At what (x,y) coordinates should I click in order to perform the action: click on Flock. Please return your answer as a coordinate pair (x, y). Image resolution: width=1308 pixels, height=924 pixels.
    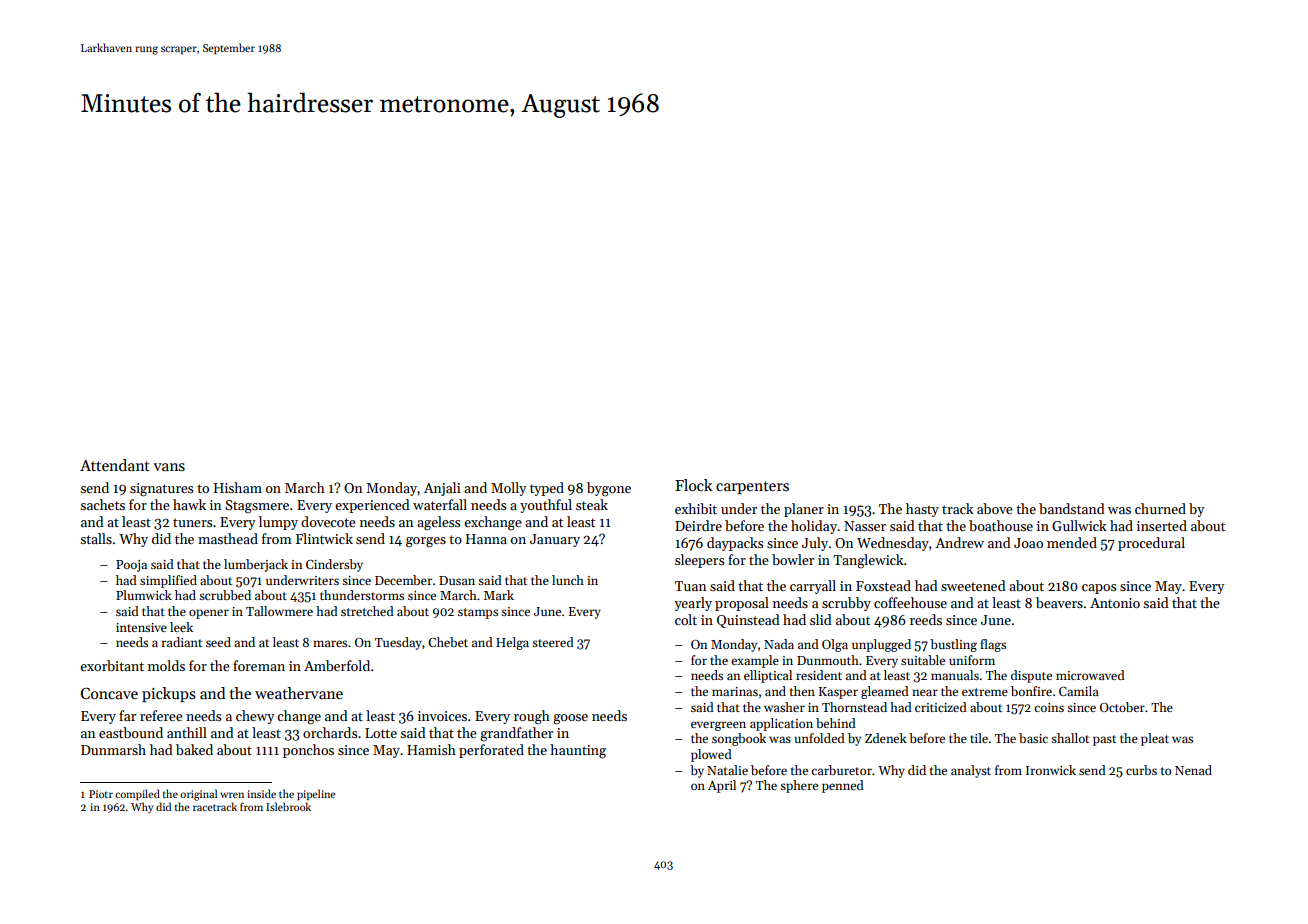
    Looking at the image, I should click on (693, 485).
